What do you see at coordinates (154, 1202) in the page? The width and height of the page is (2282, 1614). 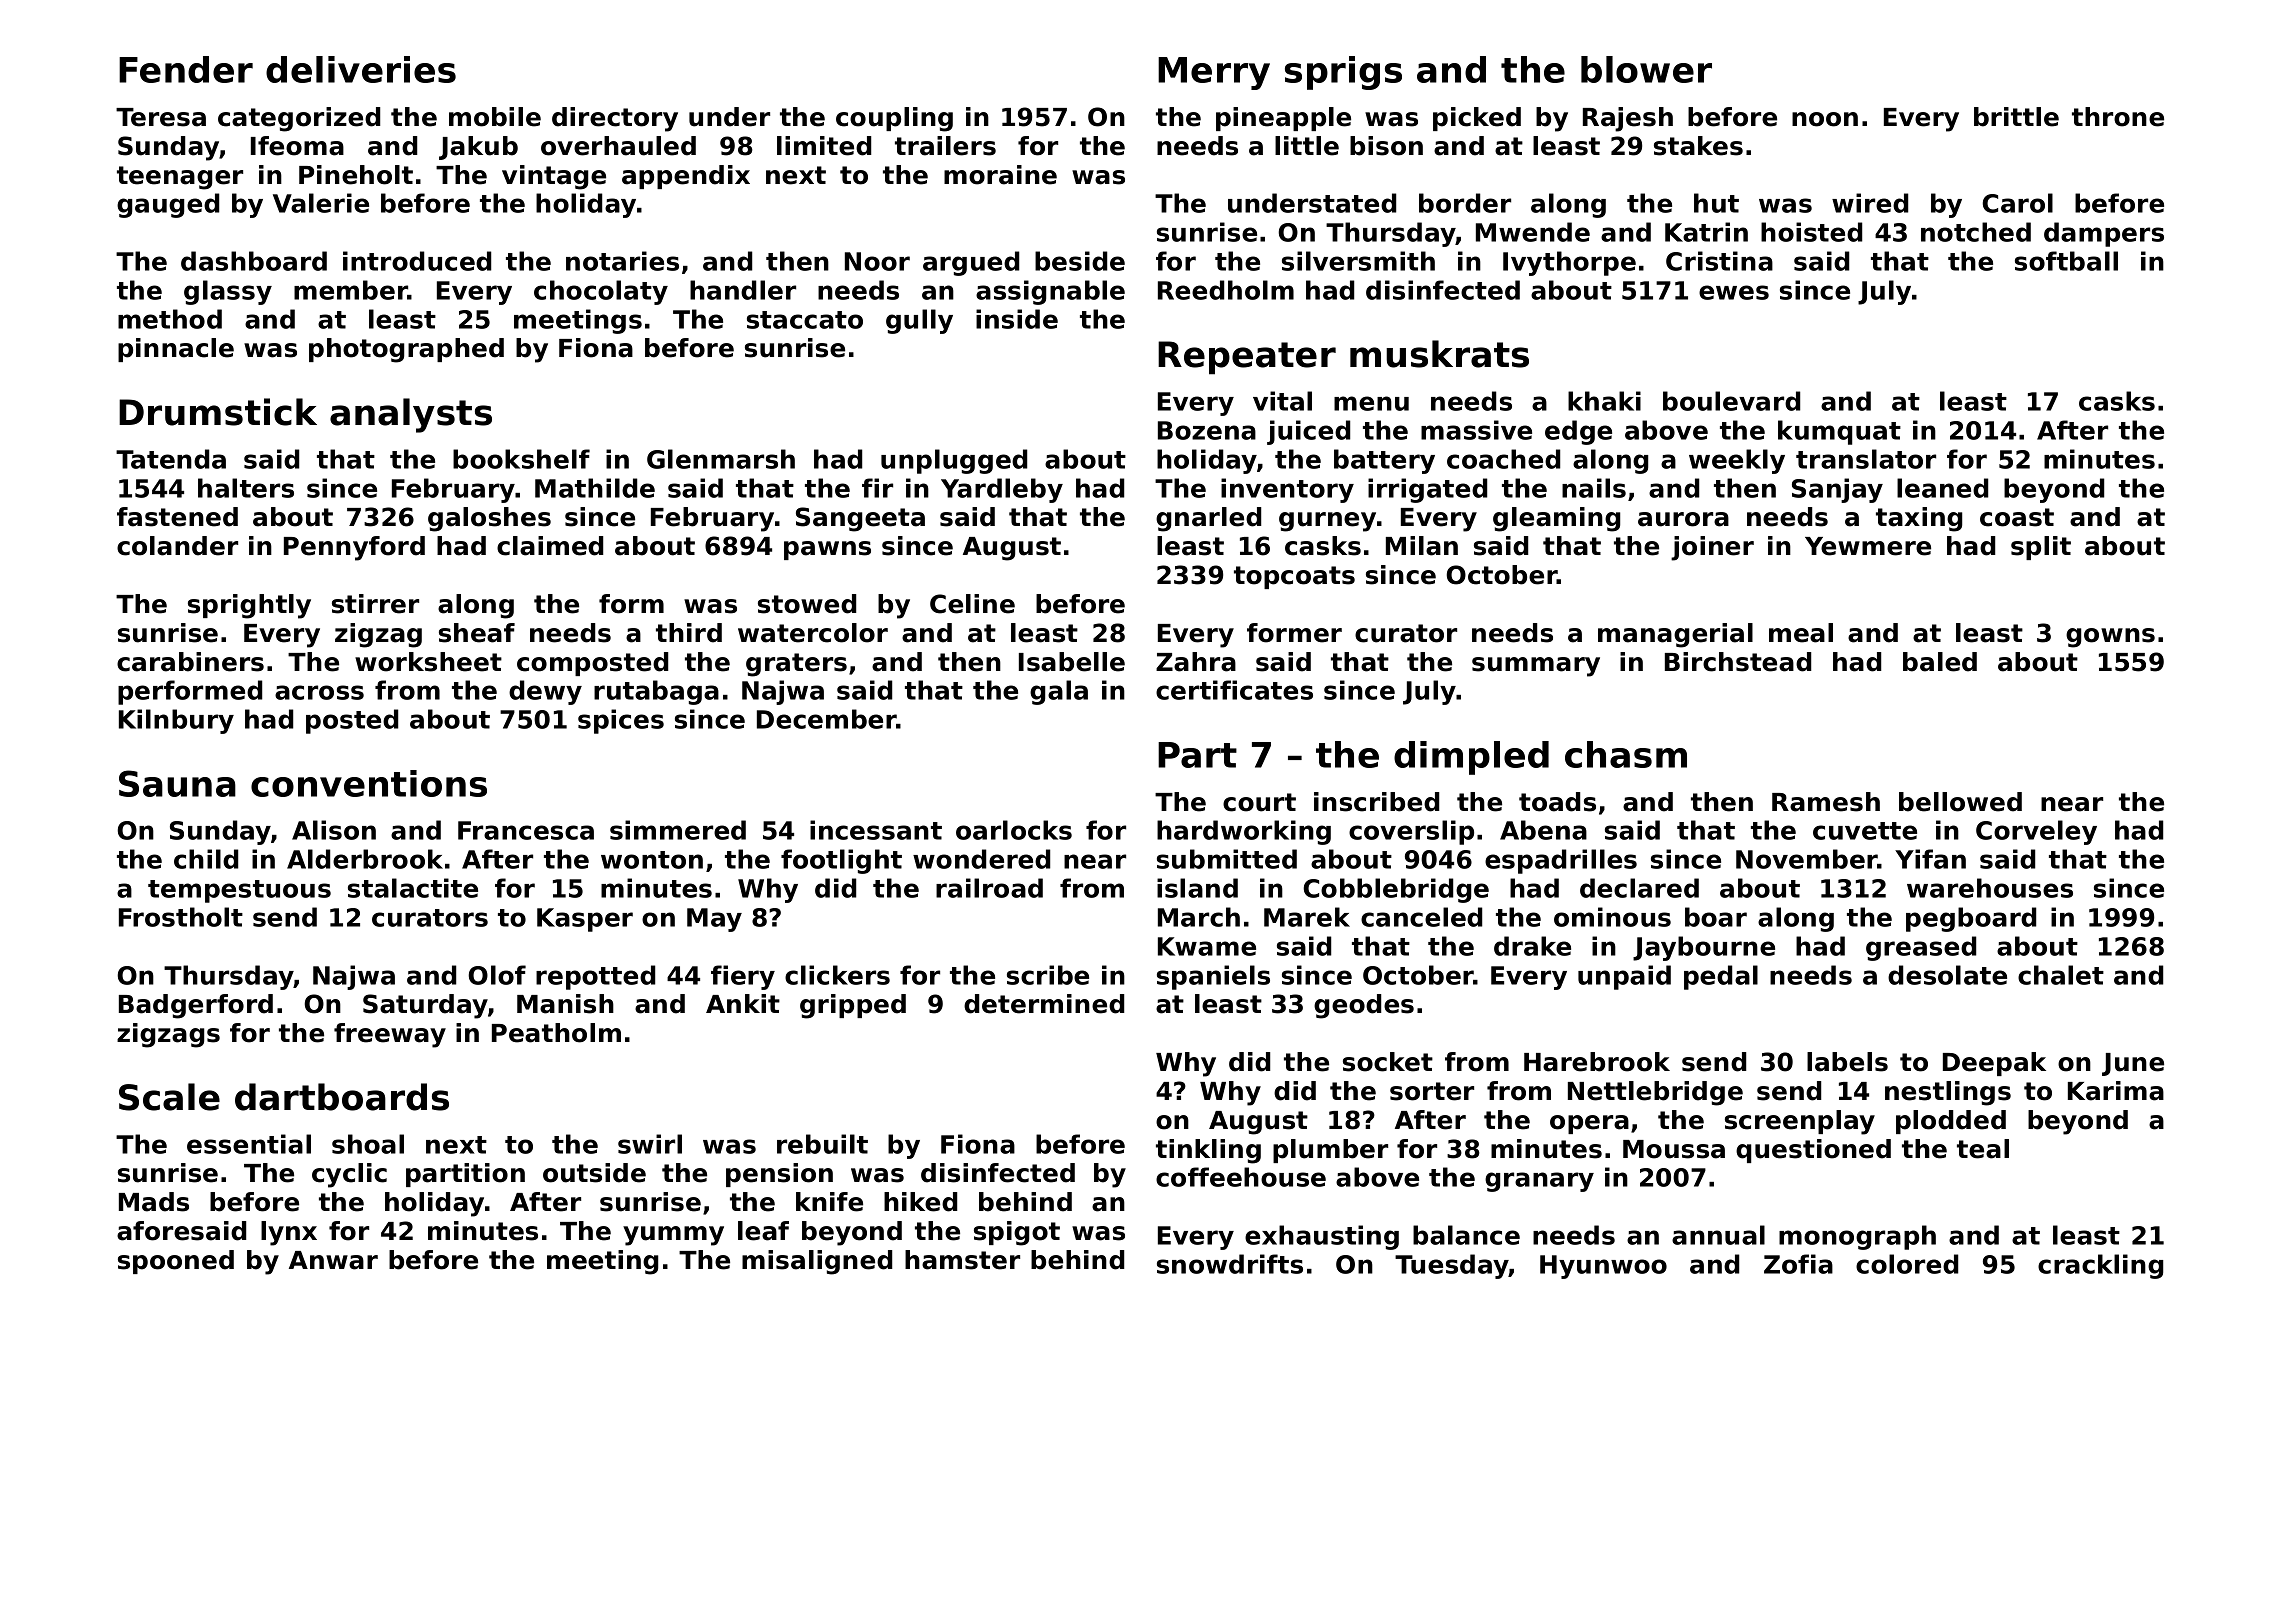 I see `Mads` at bounding box center [154, 1202].
